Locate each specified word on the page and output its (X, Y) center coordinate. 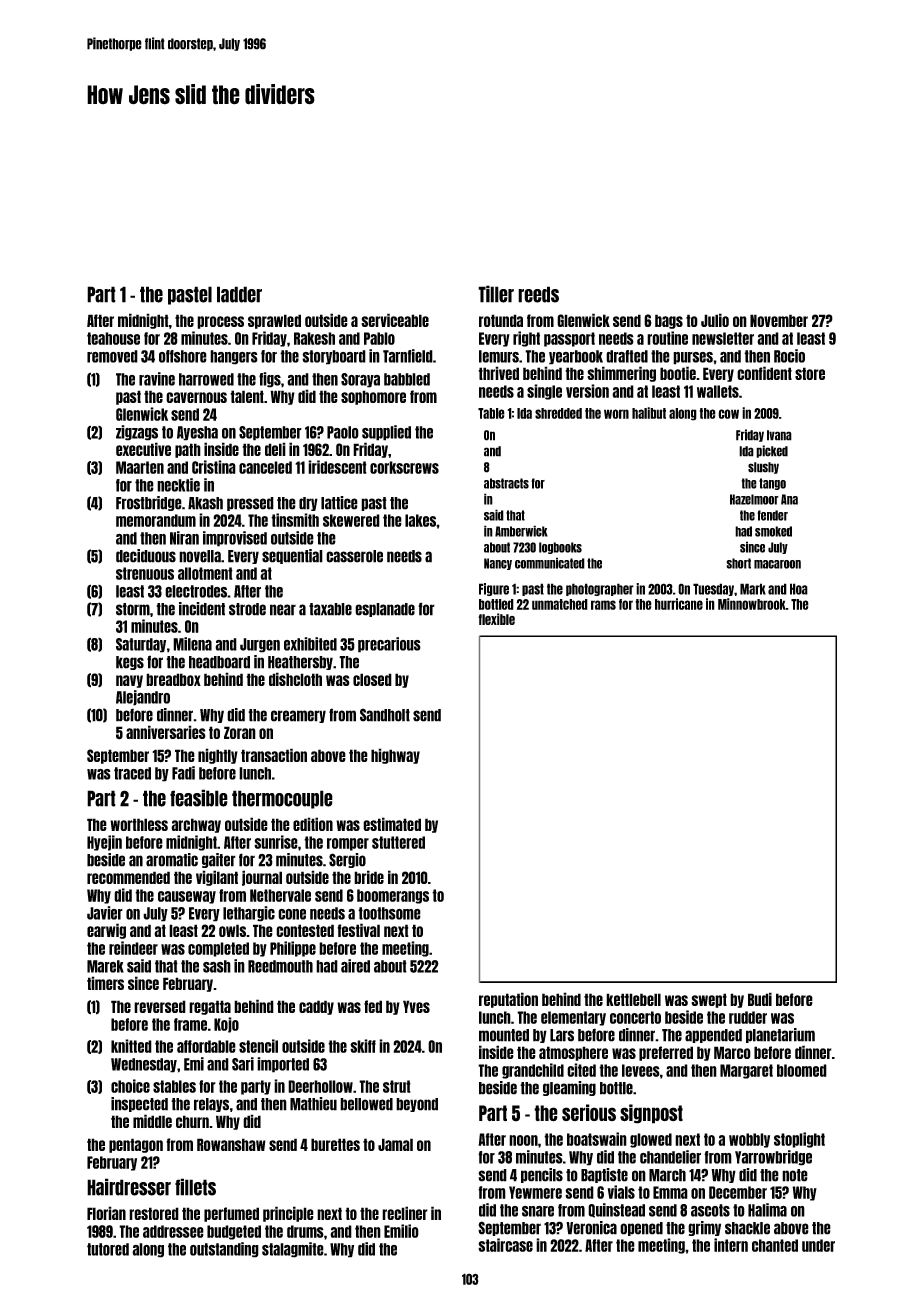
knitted (131, 1046)
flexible (496, 619)
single (544, 392)
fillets (195, 1187)
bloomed (802, 1070)
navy (129, 681)
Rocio (789, 356)
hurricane (679, 604)
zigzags (137, 433)
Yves (416, 1006)
